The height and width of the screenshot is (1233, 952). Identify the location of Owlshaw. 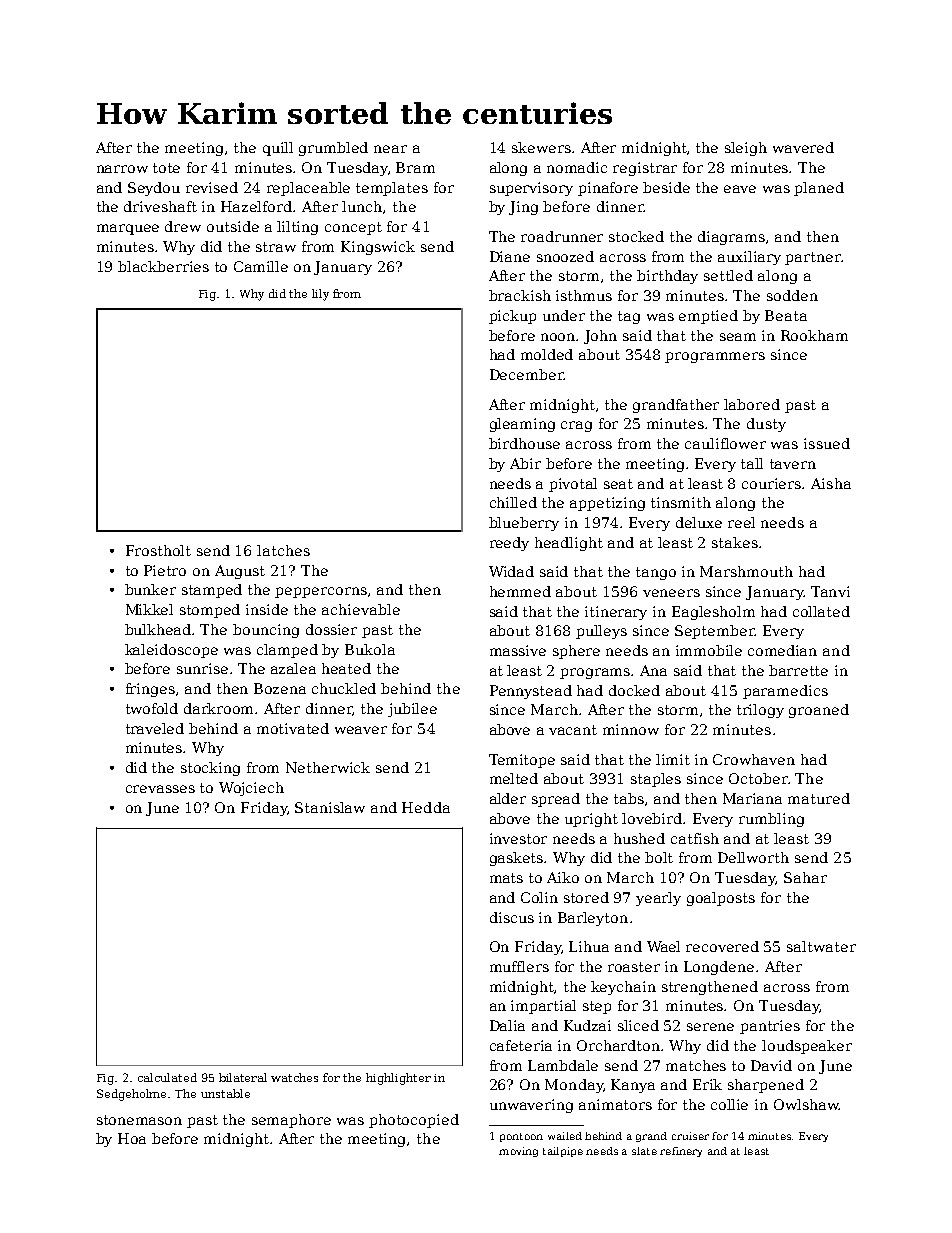
(806, 1104).
